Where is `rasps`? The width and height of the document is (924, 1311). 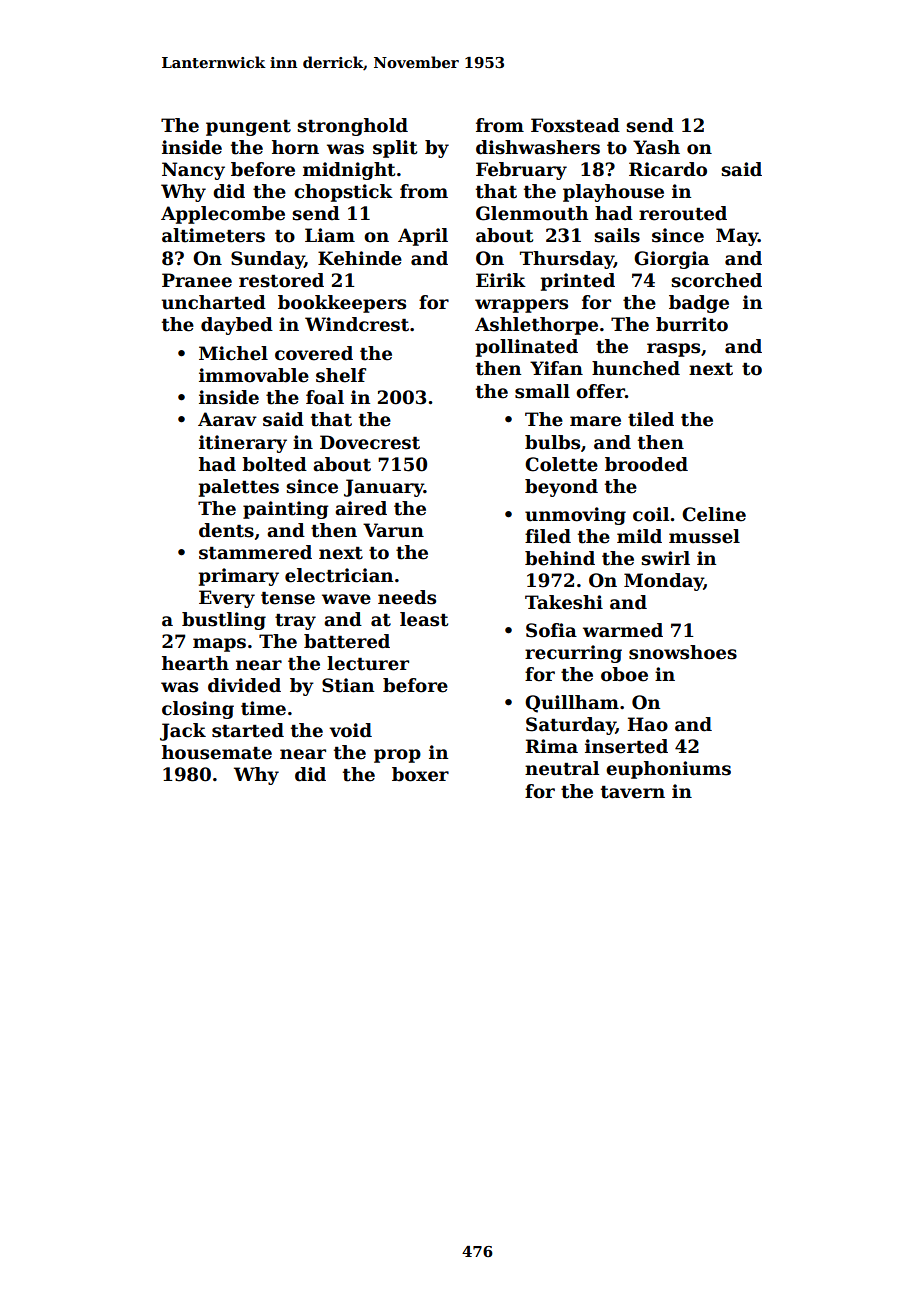 rasps is located at coordinates (673, 350).
